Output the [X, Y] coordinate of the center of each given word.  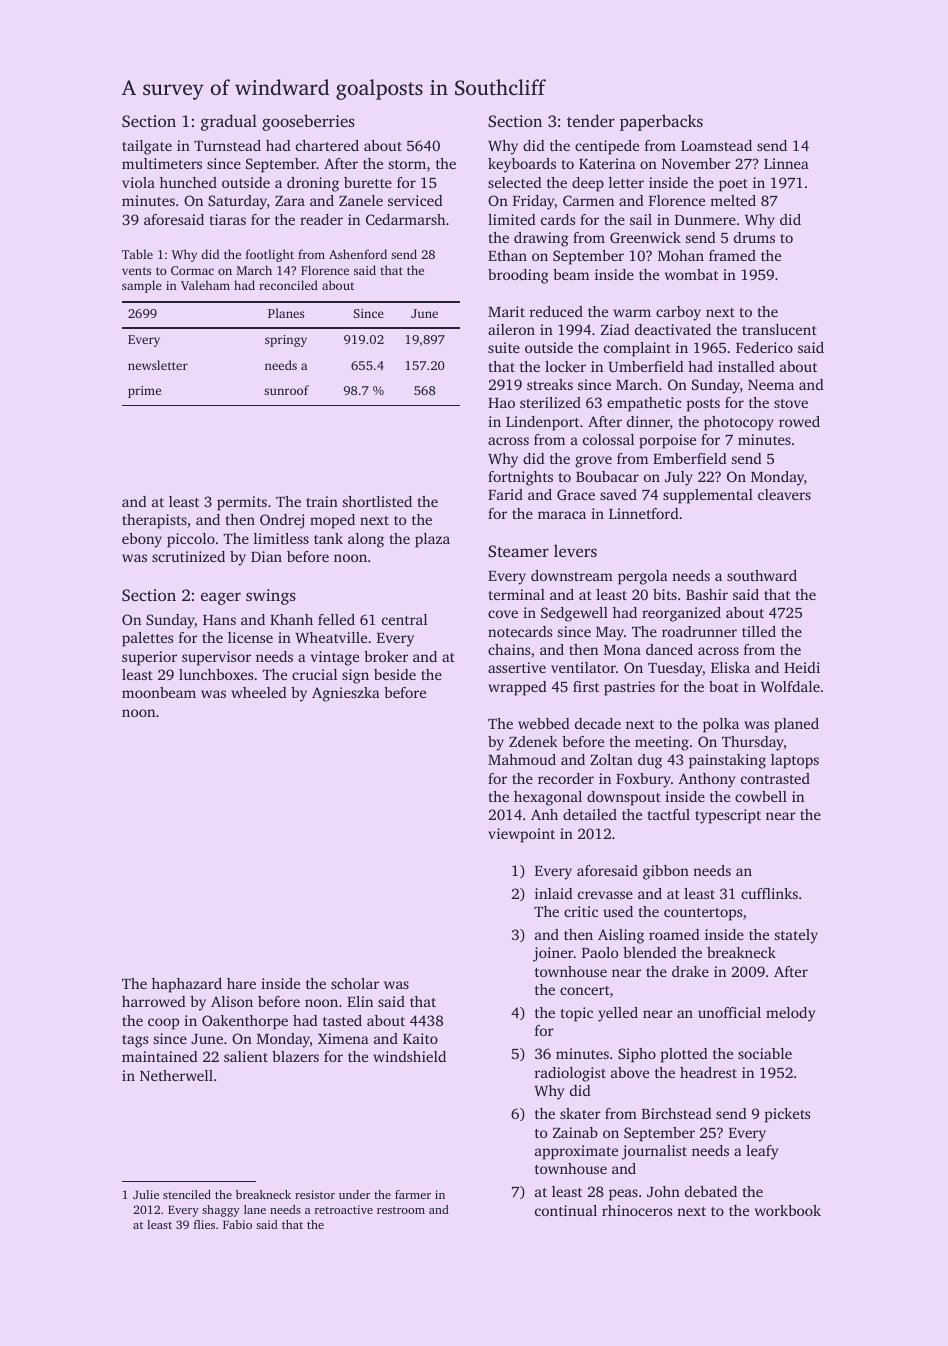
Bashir [707, 594]
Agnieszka [346, 694]
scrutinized [188, 556]
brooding [518, 276]
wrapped [517, 688]
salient [246, 1056]
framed [732, 255]
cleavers [784, 494]
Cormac [192, 270]
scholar [355, 983]
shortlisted [377, 501]
